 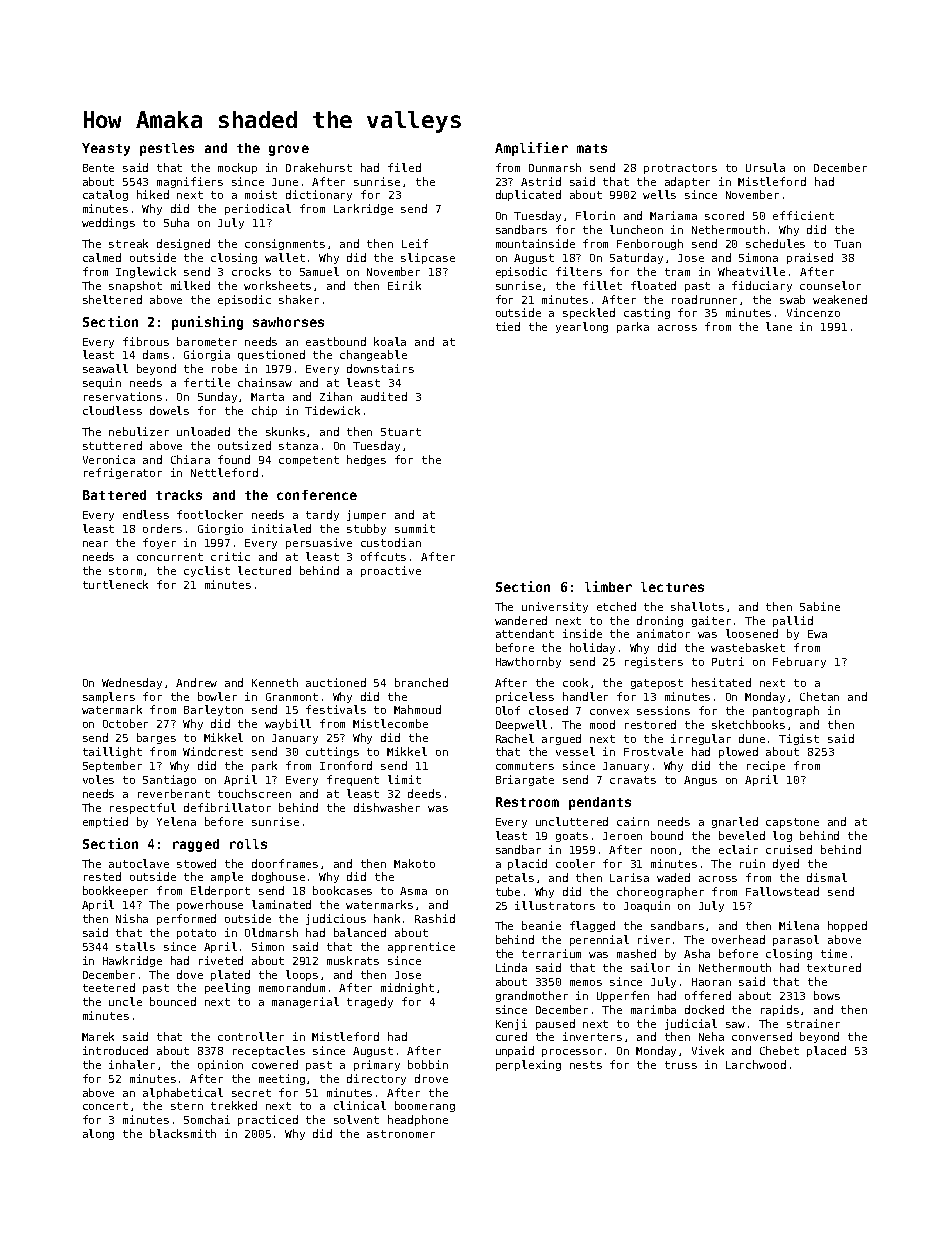 What do you see at coordinates (415, 528) in the document?
I see `summit` at bounding box center [415, 528].
